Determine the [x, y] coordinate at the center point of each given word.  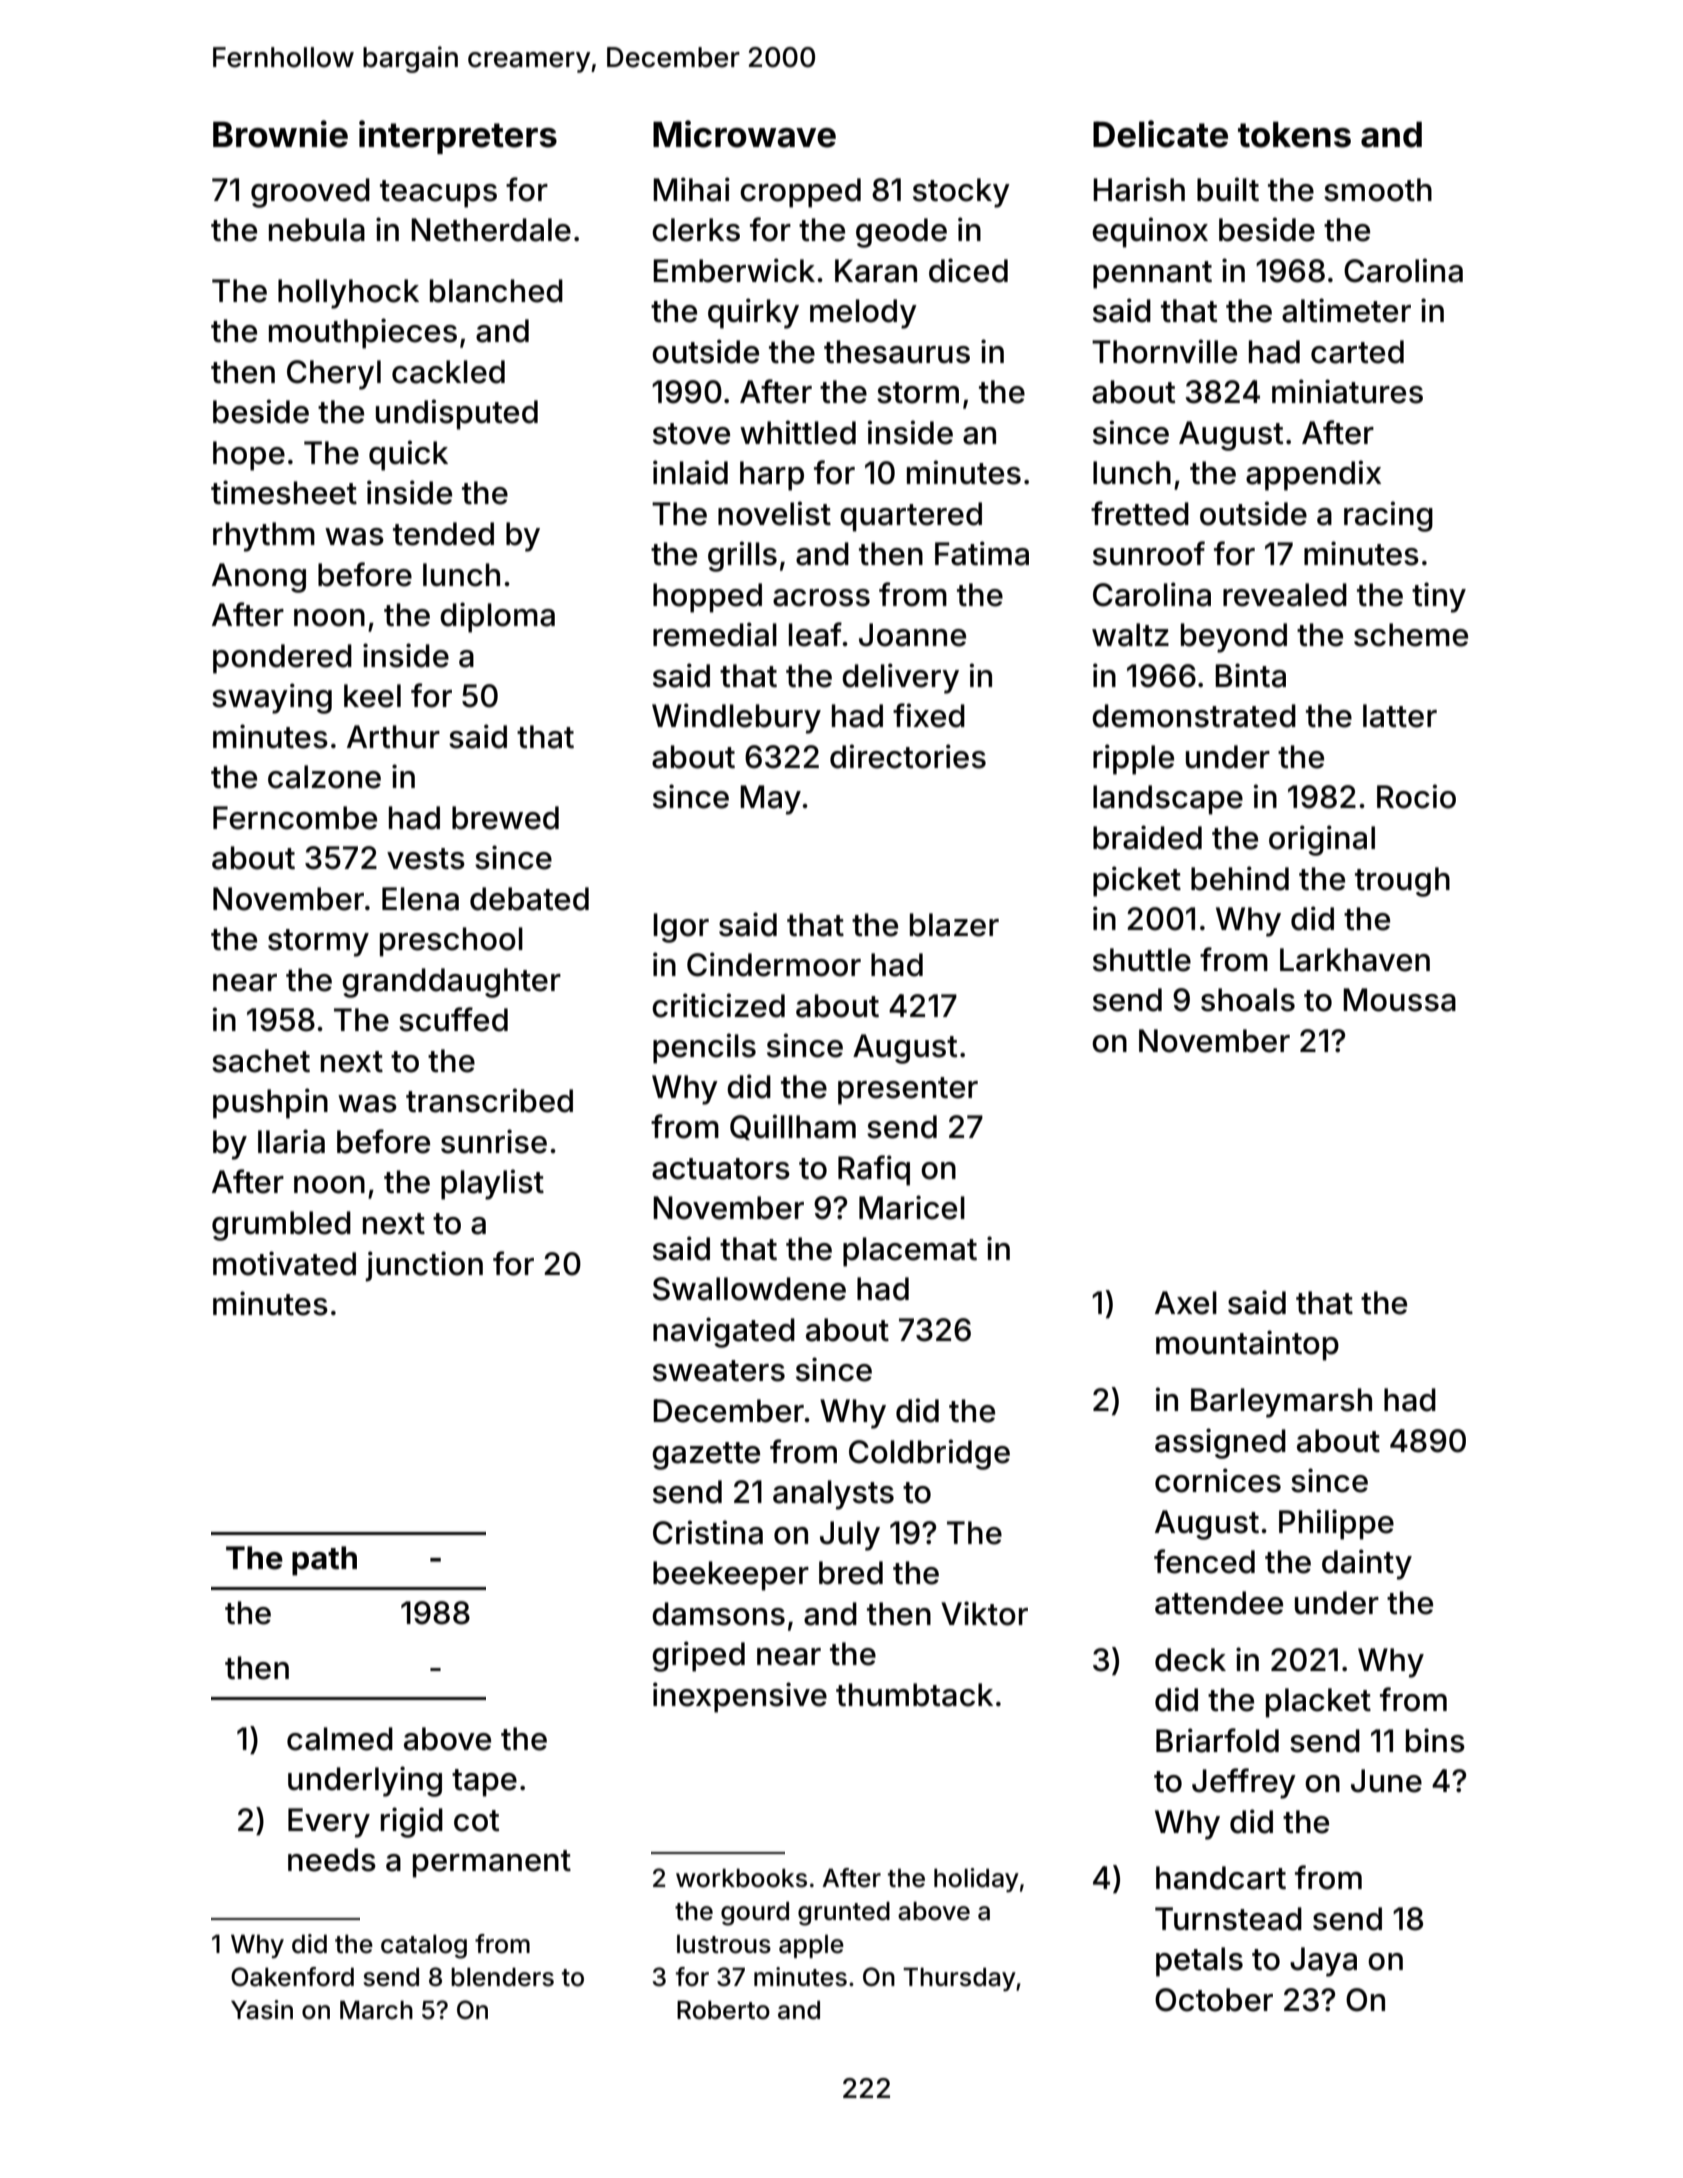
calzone [324, 777]
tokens [1294, 135]
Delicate [1160, 134]
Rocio [1416, 796]
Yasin [262, 2010]
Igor [681, 928]
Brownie [280, 134]
